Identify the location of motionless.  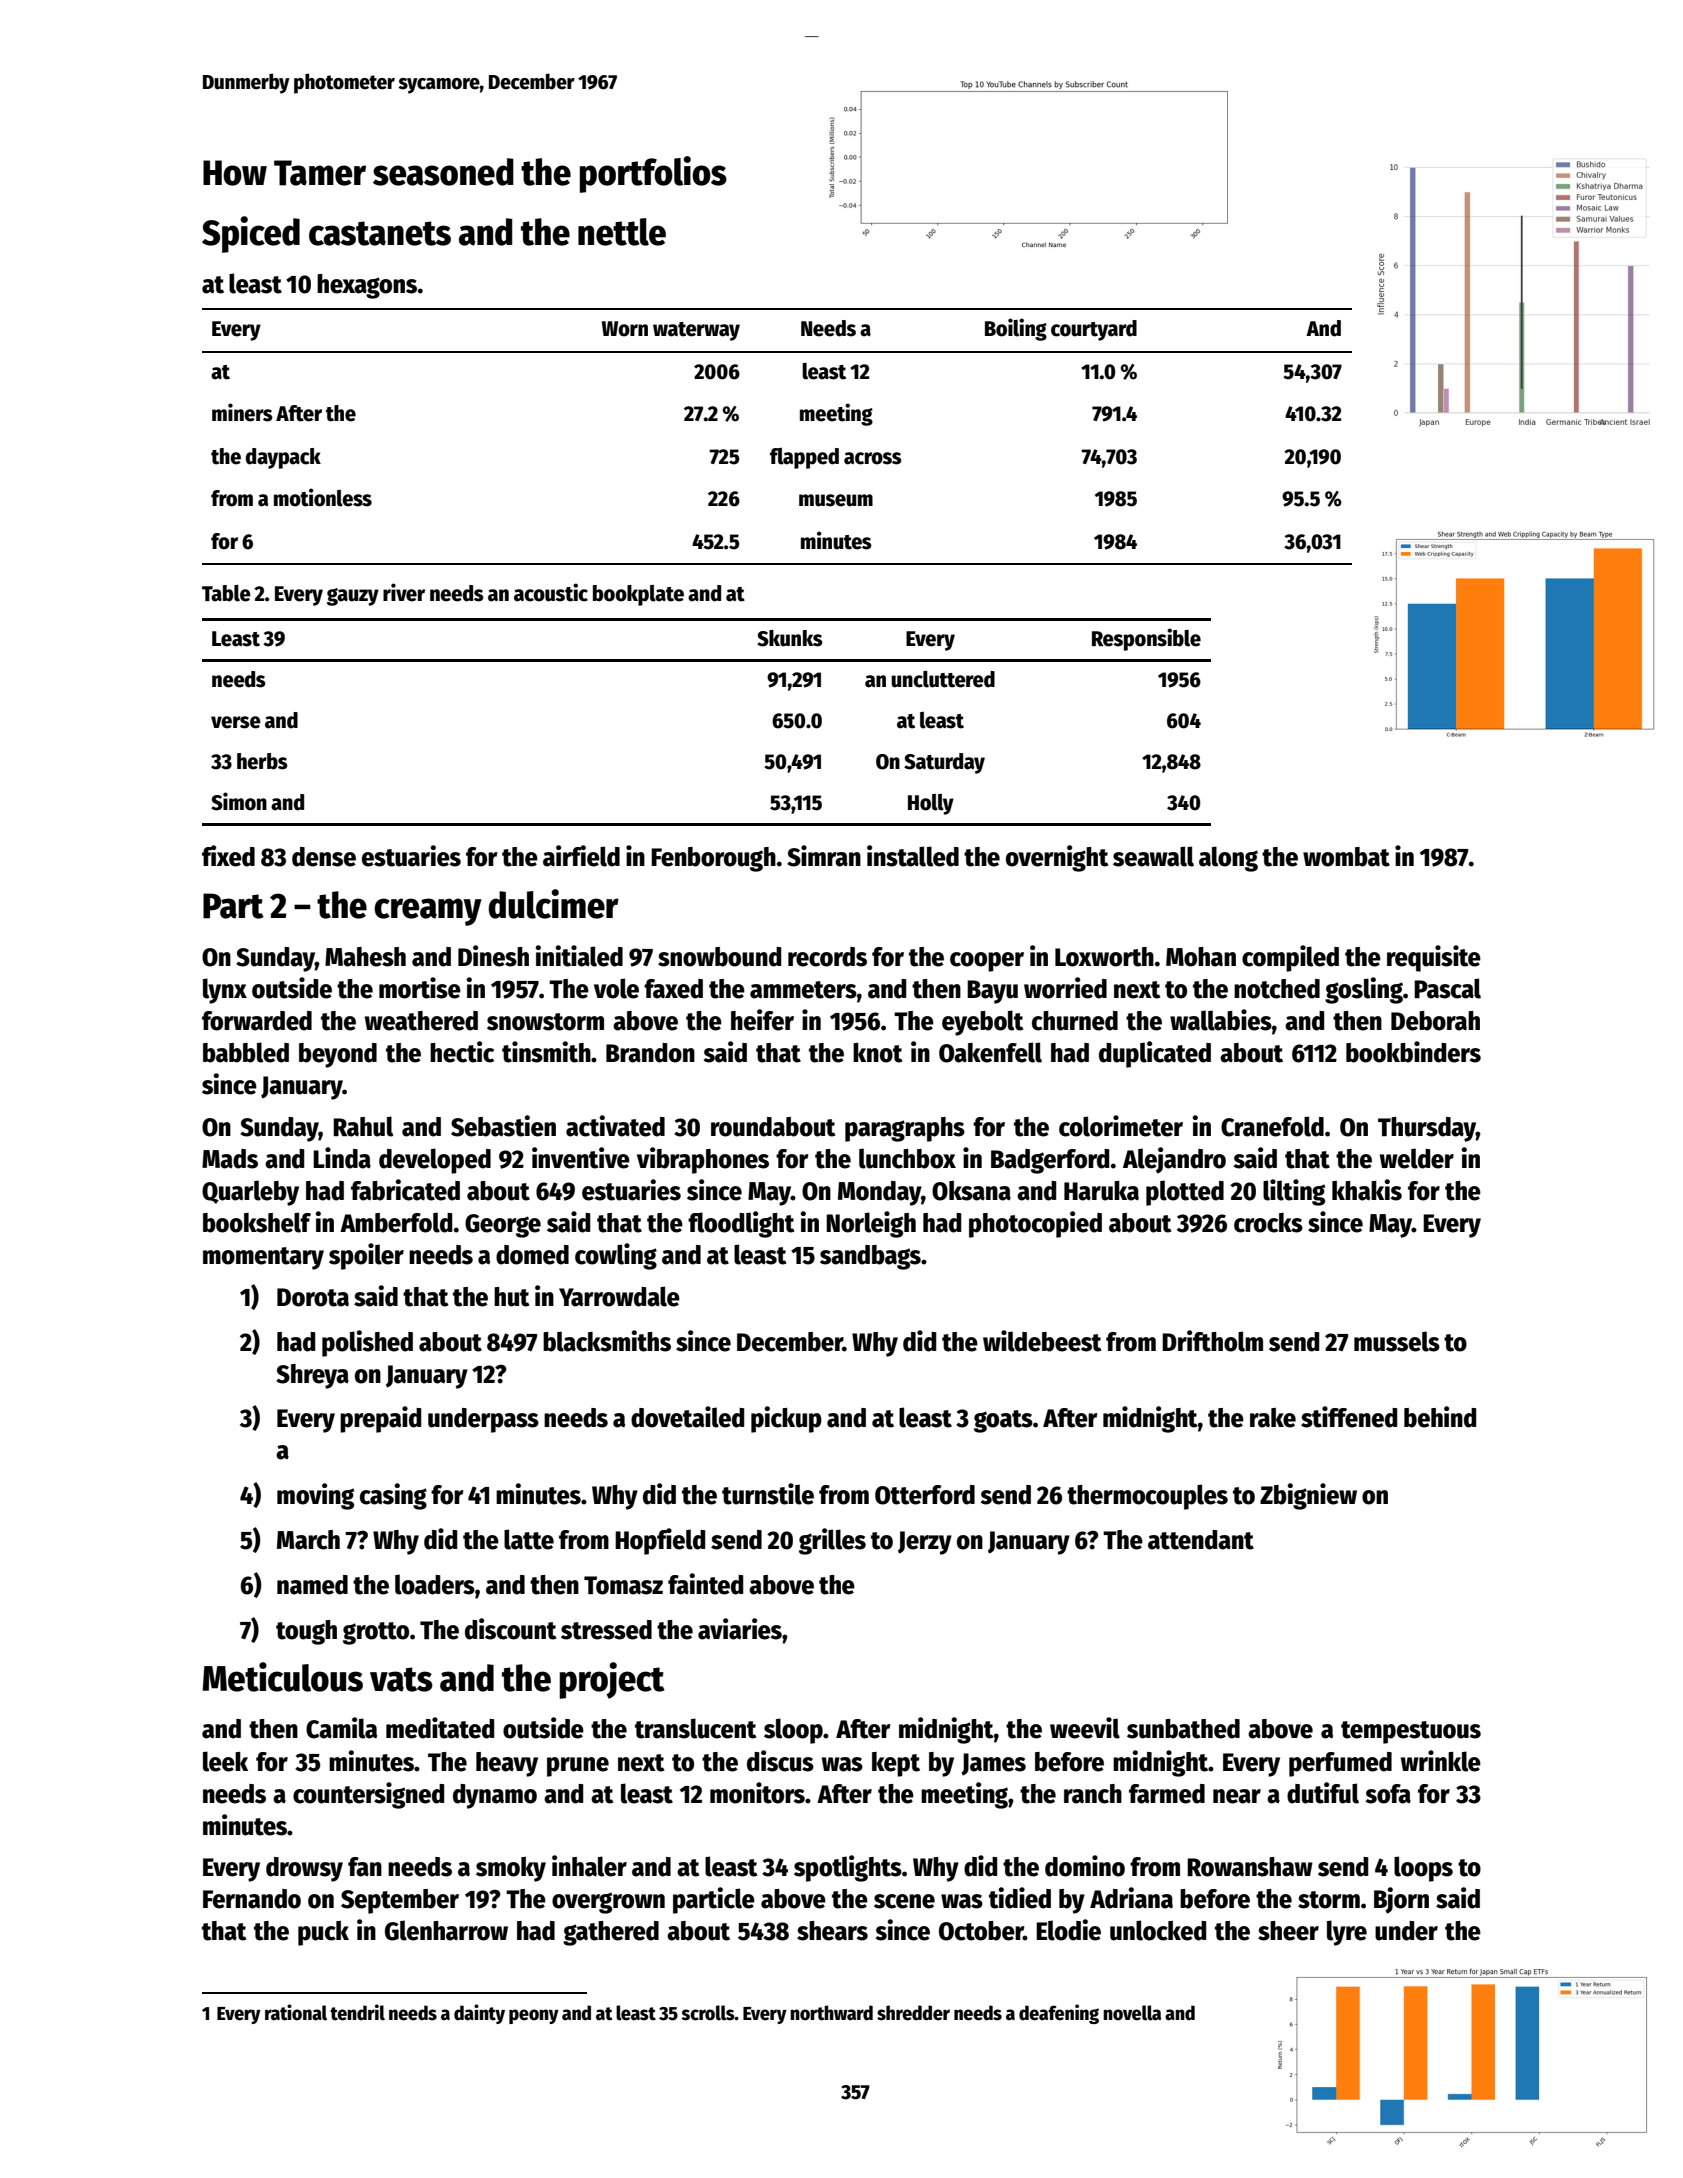
(323, 497).
